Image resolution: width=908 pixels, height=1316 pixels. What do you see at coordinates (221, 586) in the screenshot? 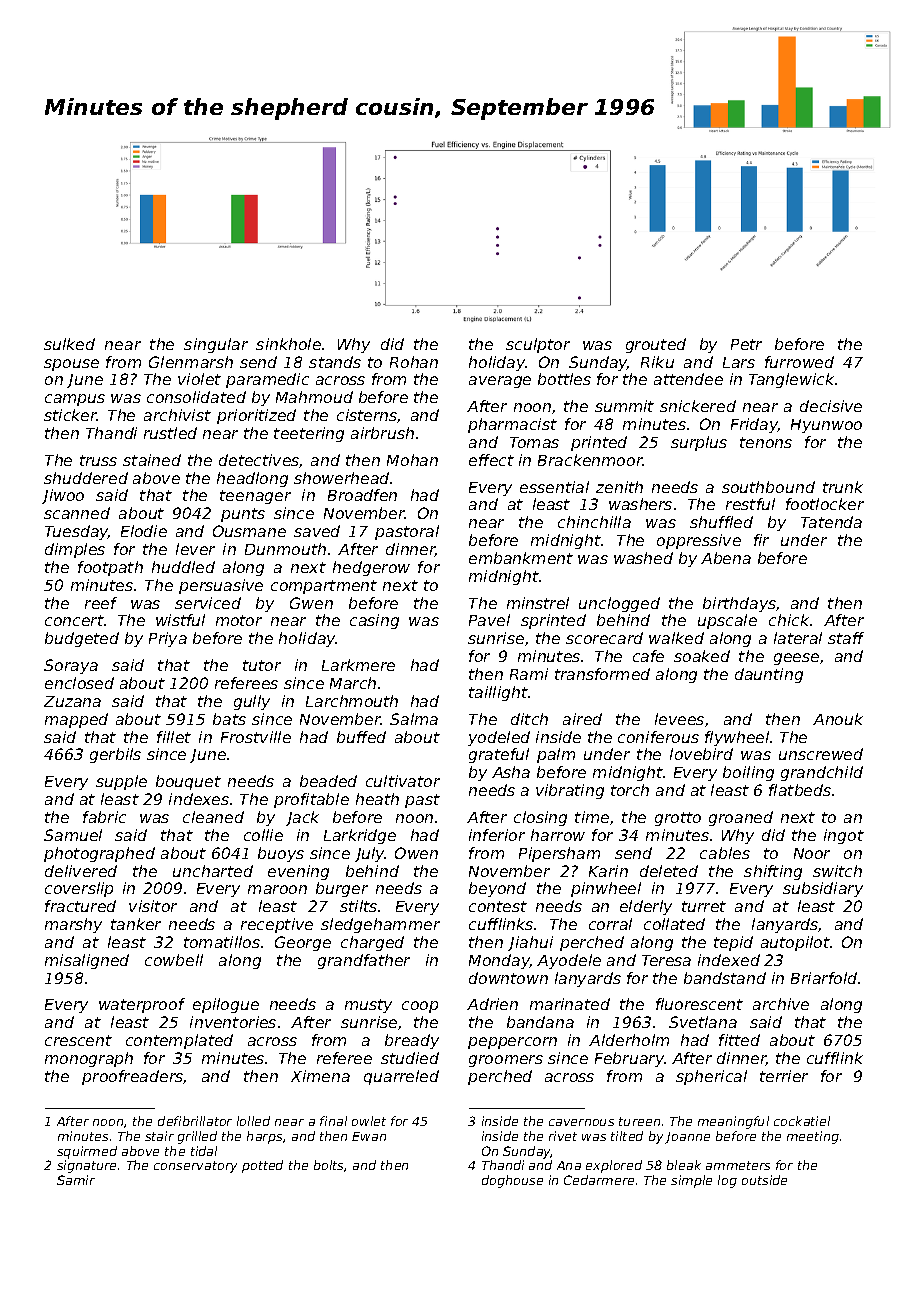
I see `persuasive` at bounding box center [221, 586].
